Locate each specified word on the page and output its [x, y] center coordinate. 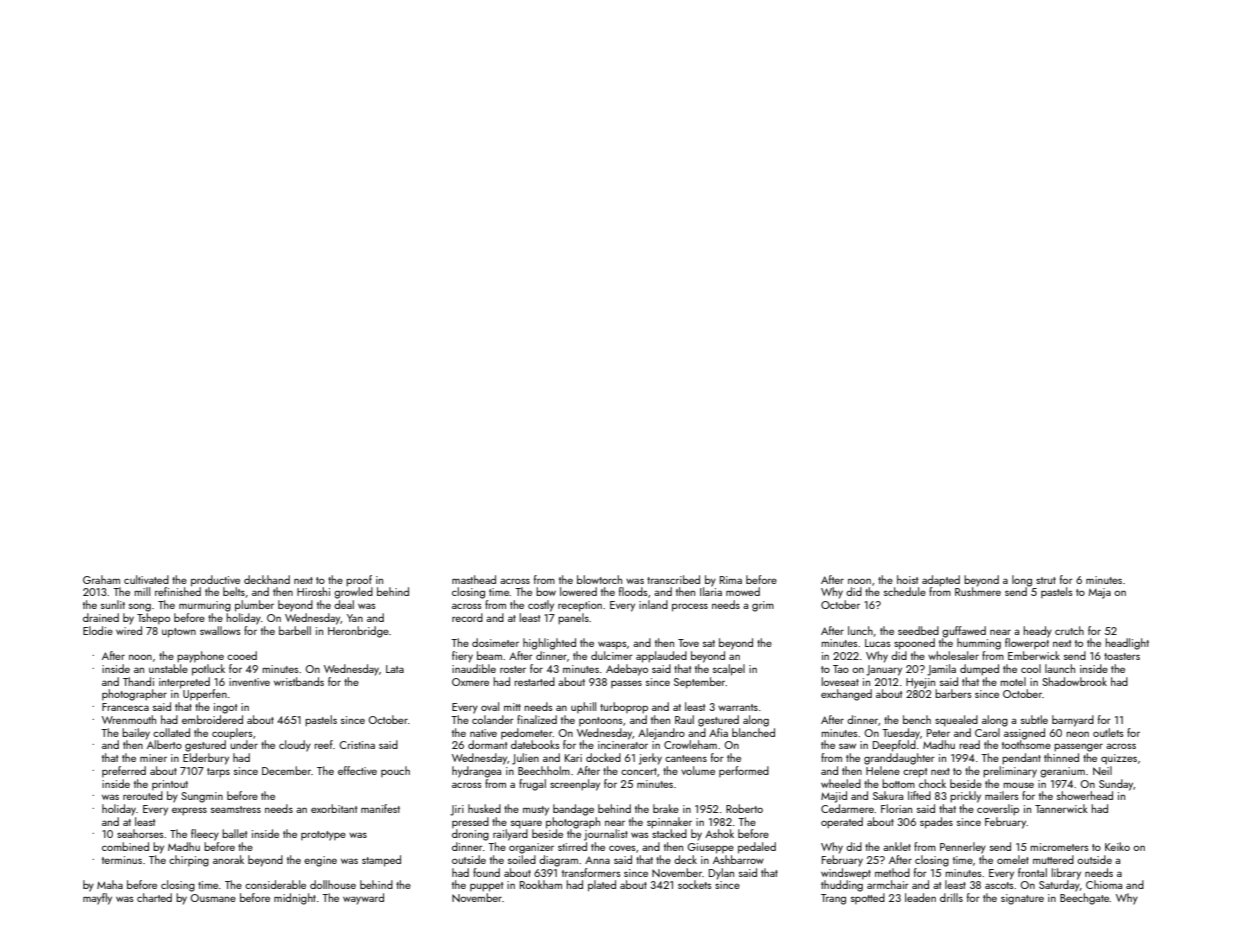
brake [666, 808]
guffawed [964, 632]
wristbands [299, 681]
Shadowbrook [1074, 681]
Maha [110, 884]
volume [698, 770]
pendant [1021, 759]
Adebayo [627, 670]
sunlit [113, 604]
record [467, 617]
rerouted [143, 795]
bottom [898, 783]
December [286, 770]
